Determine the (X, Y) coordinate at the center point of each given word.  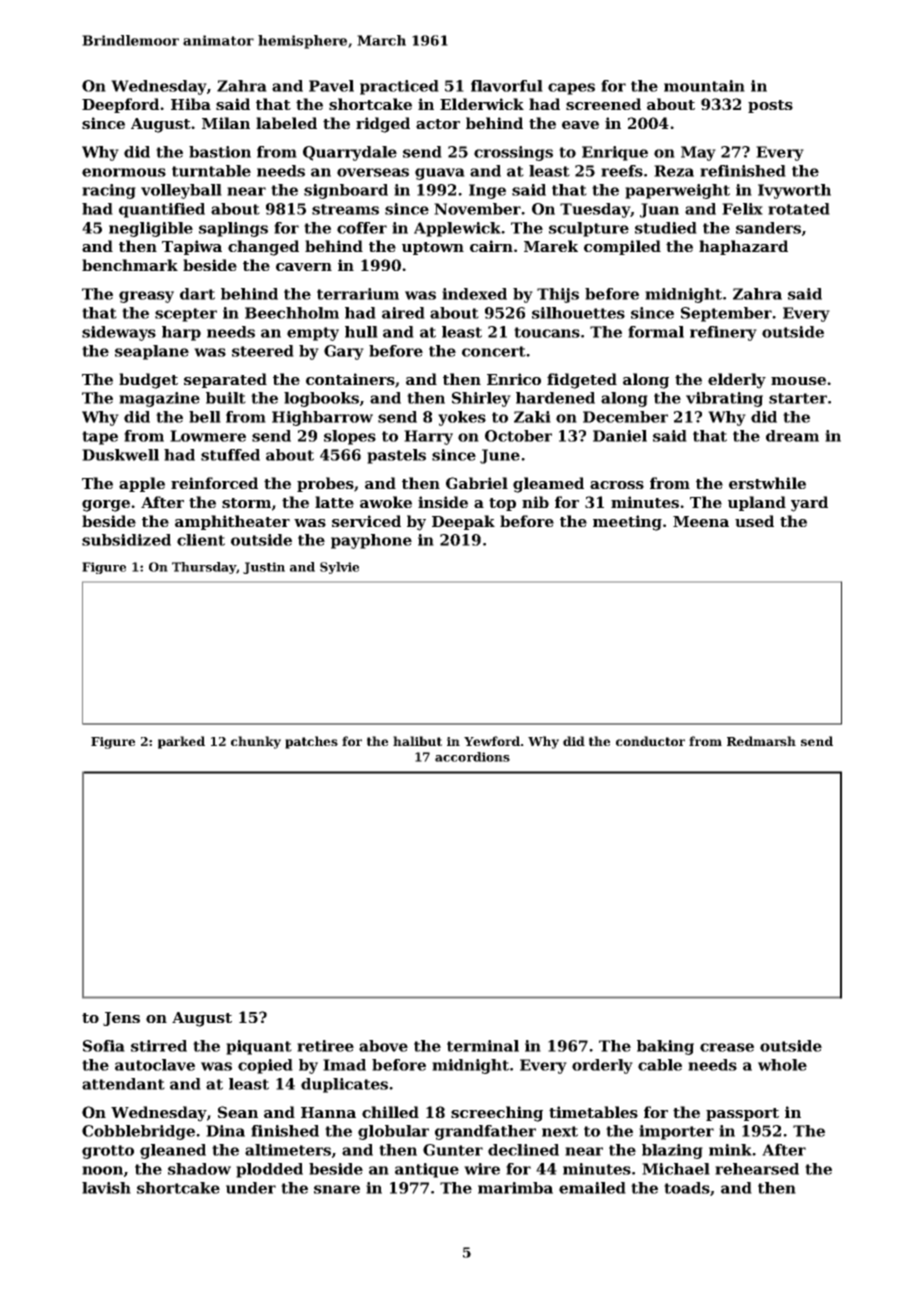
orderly (602, 1066)
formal (656, 332)
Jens (121, 1019)
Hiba (191, 104)
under (251, 1188)
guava (440, 174)
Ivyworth (794, 191)
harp (181, 333)
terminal (483, 1046)
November (478, 209)
